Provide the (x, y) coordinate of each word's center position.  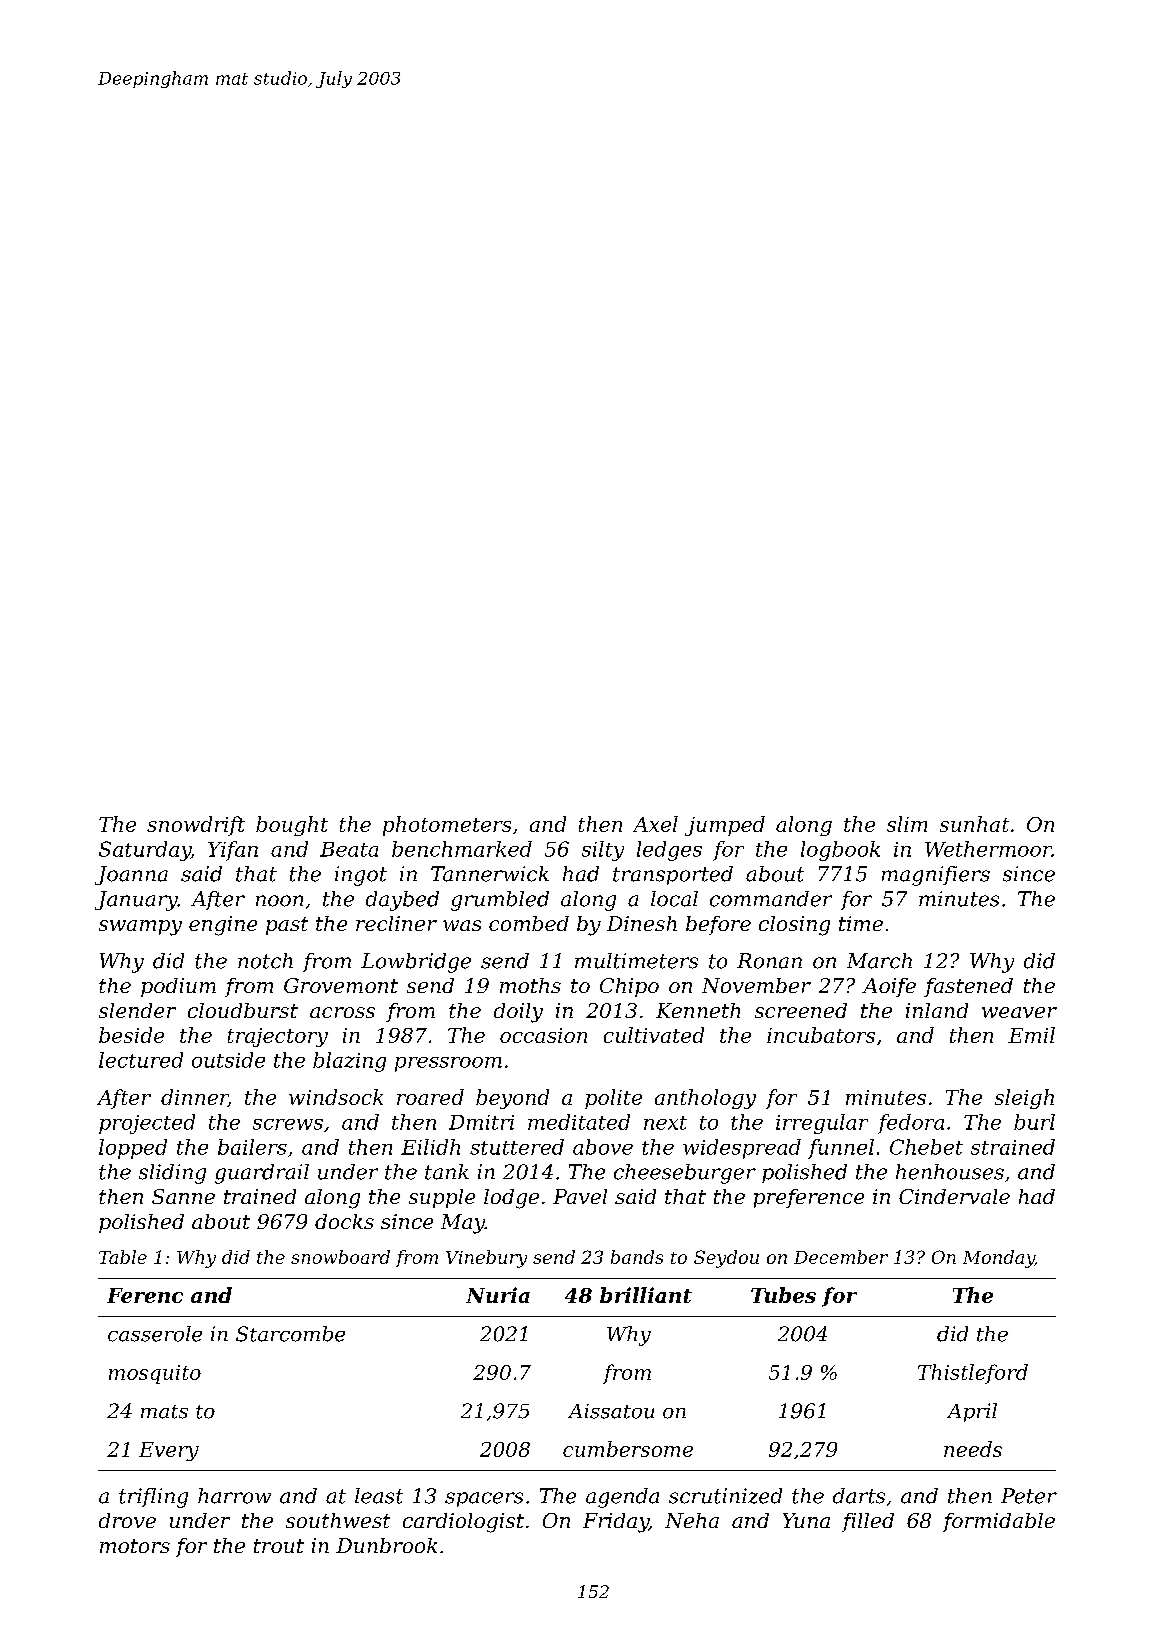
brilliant (646, 1295)
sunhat (974, 824)
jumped (725, 826)
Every (169, 1451)
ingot (361, 876)
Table (123, 1257)
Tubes (783, 1295)
